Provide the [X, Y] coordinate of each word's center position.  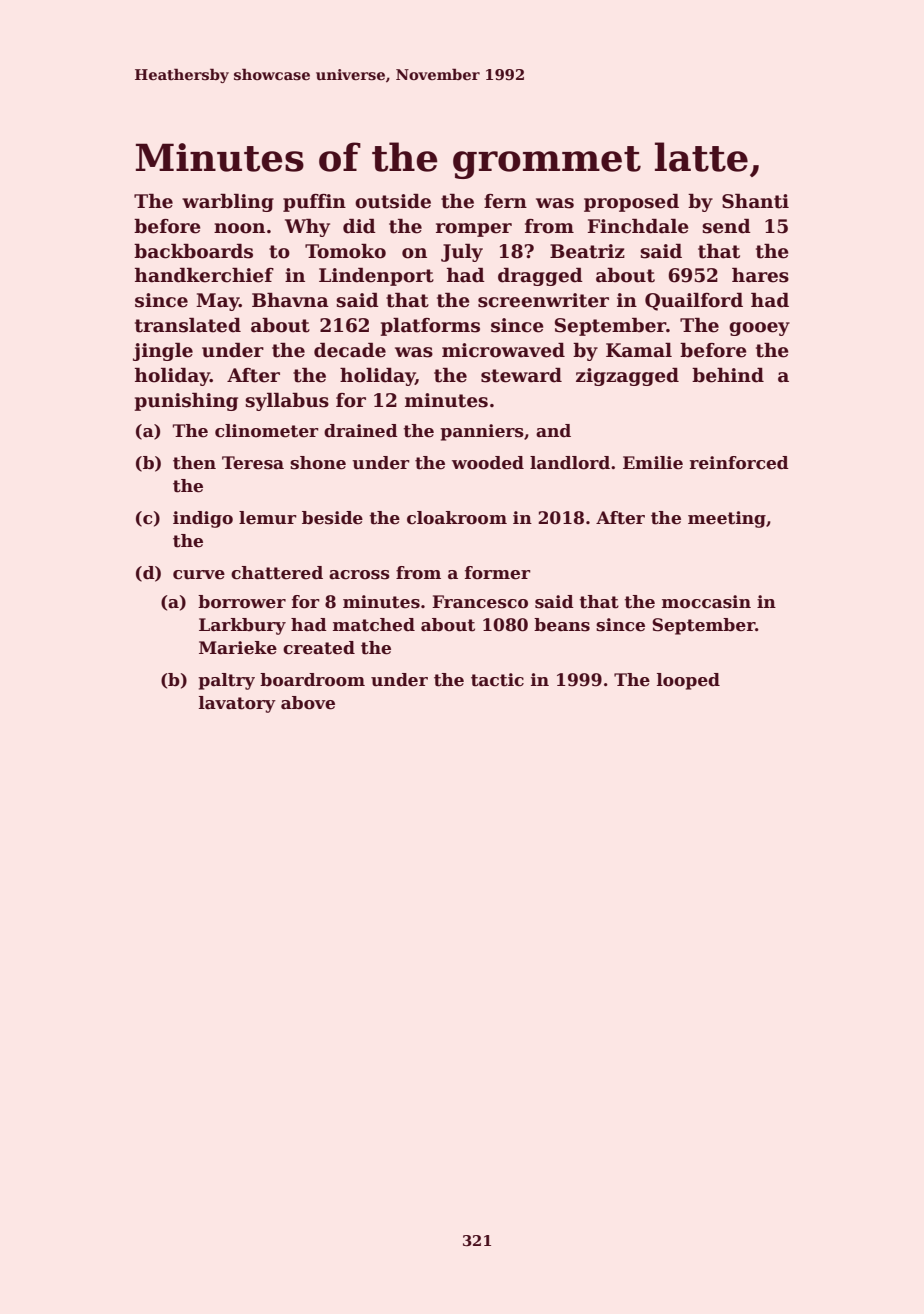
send [726, 226]
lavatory [237, 704]
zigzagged [627, 377]
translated [188, 325]
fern [505, 201]
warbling [228, 203]
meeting [727, 519]
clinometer [267, 431]
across [359, 575]
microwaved [503, 350]
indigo [203, 519]
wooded [488, 463]
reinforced [739, 463]
